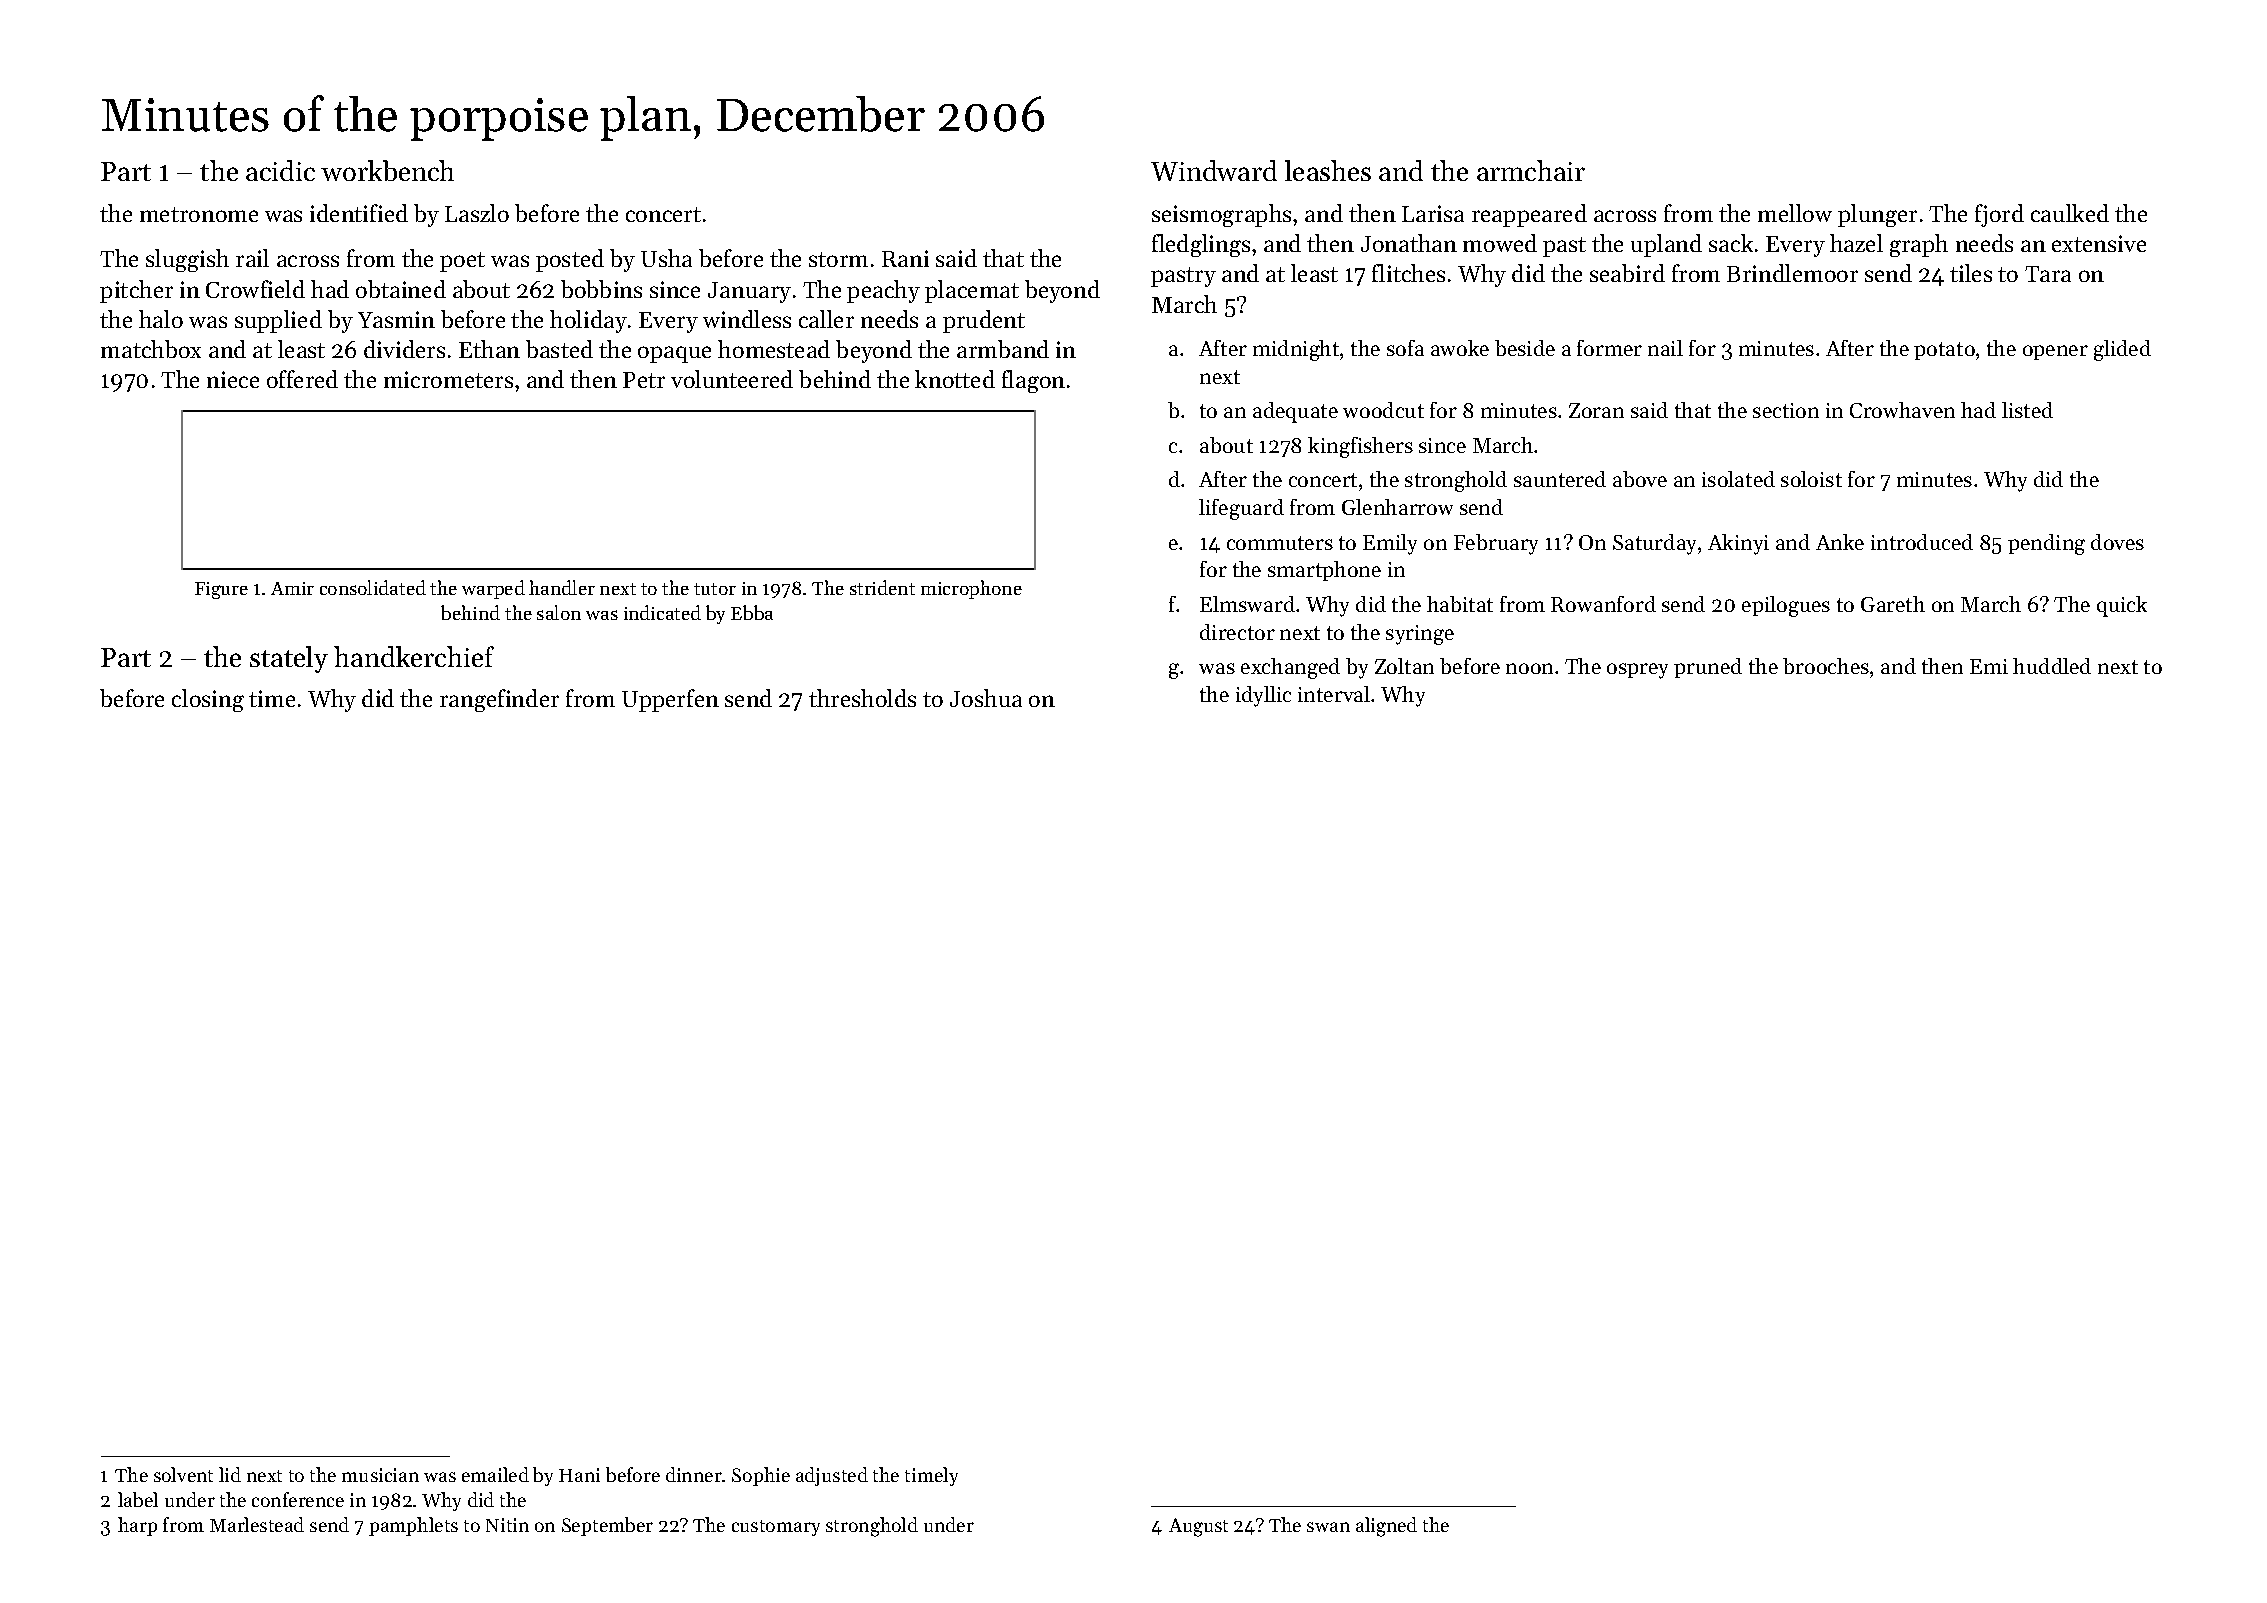 The width and height of the document is (2267, 1603). What do you see at coordinates (1328, 1527) in the document?
I see `swan` at bounding box center [1328, 1527].
